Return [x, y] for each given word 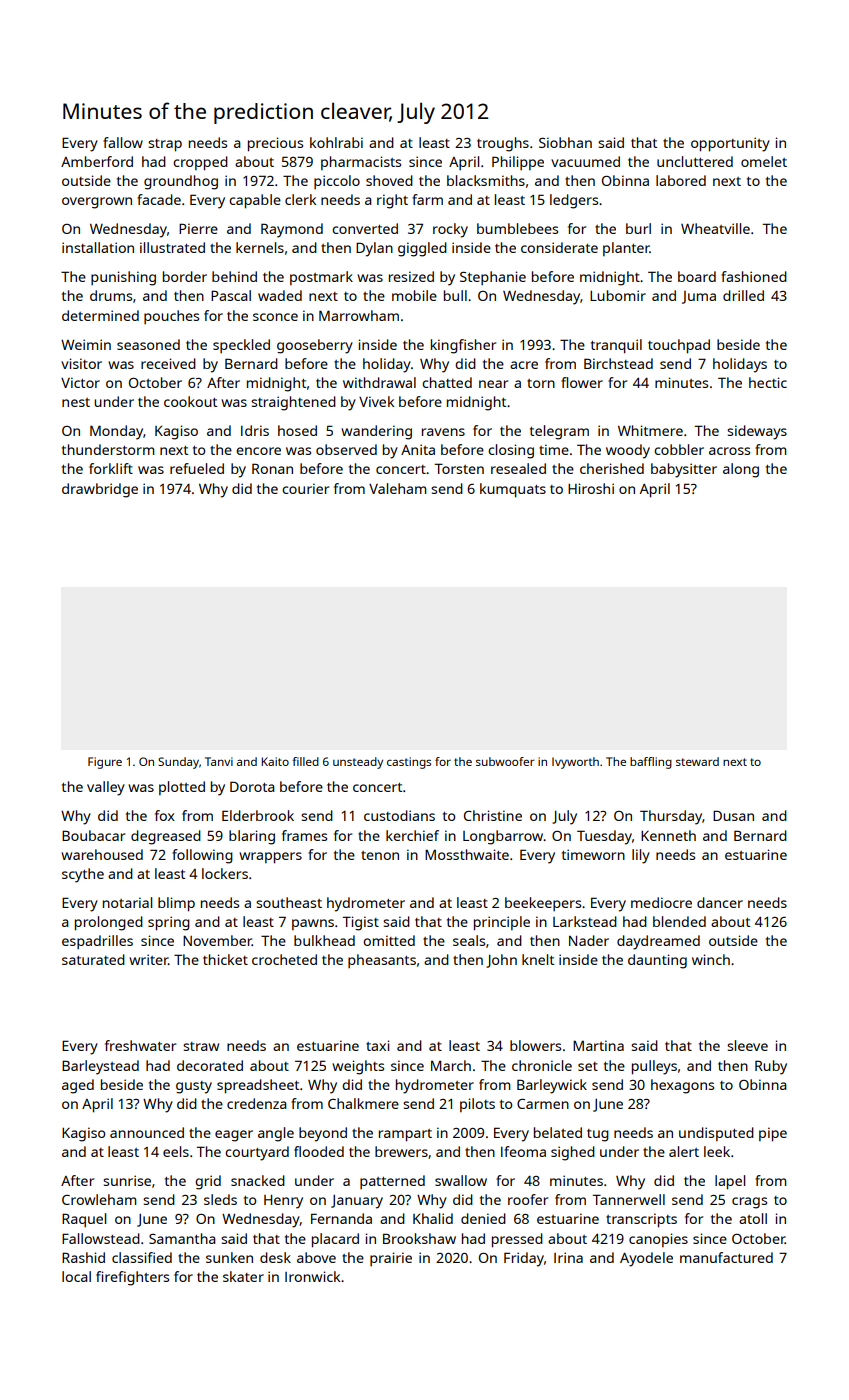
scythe [83, 875]
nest [76, 402]
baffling [651, 763]
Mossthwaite [467, 854]
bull [455, 295]
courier [305, 488]
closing [511, 451]
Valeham [397, 488]
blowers [535, 1045]
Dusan [733, 815]
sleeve [747, 1045]
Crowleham [99, 1199]
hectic [768, 382]
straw [201, 1046]
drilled [743, 295]
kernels [260, 247]
